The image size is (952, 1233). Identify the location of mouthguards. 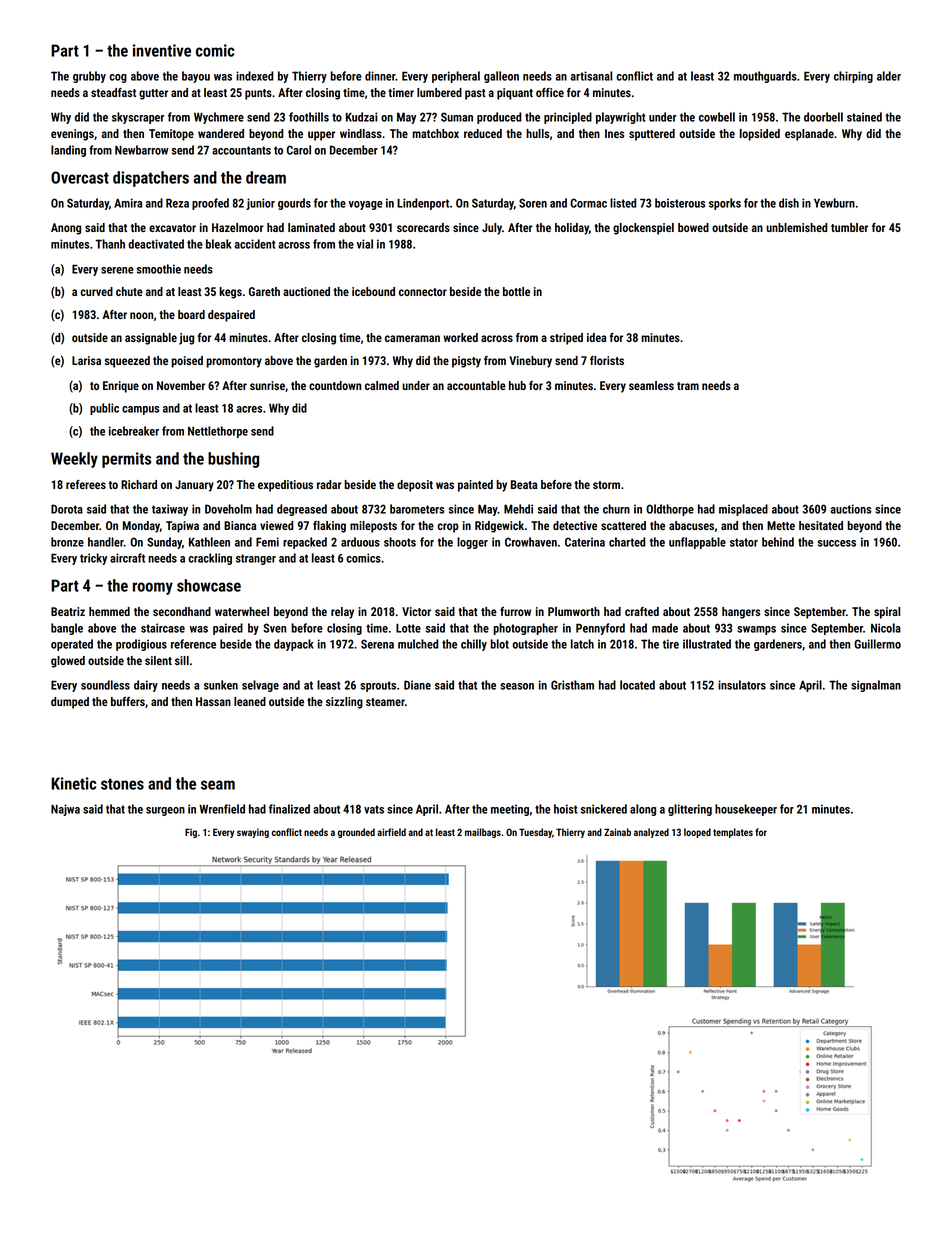
(765, 77).
